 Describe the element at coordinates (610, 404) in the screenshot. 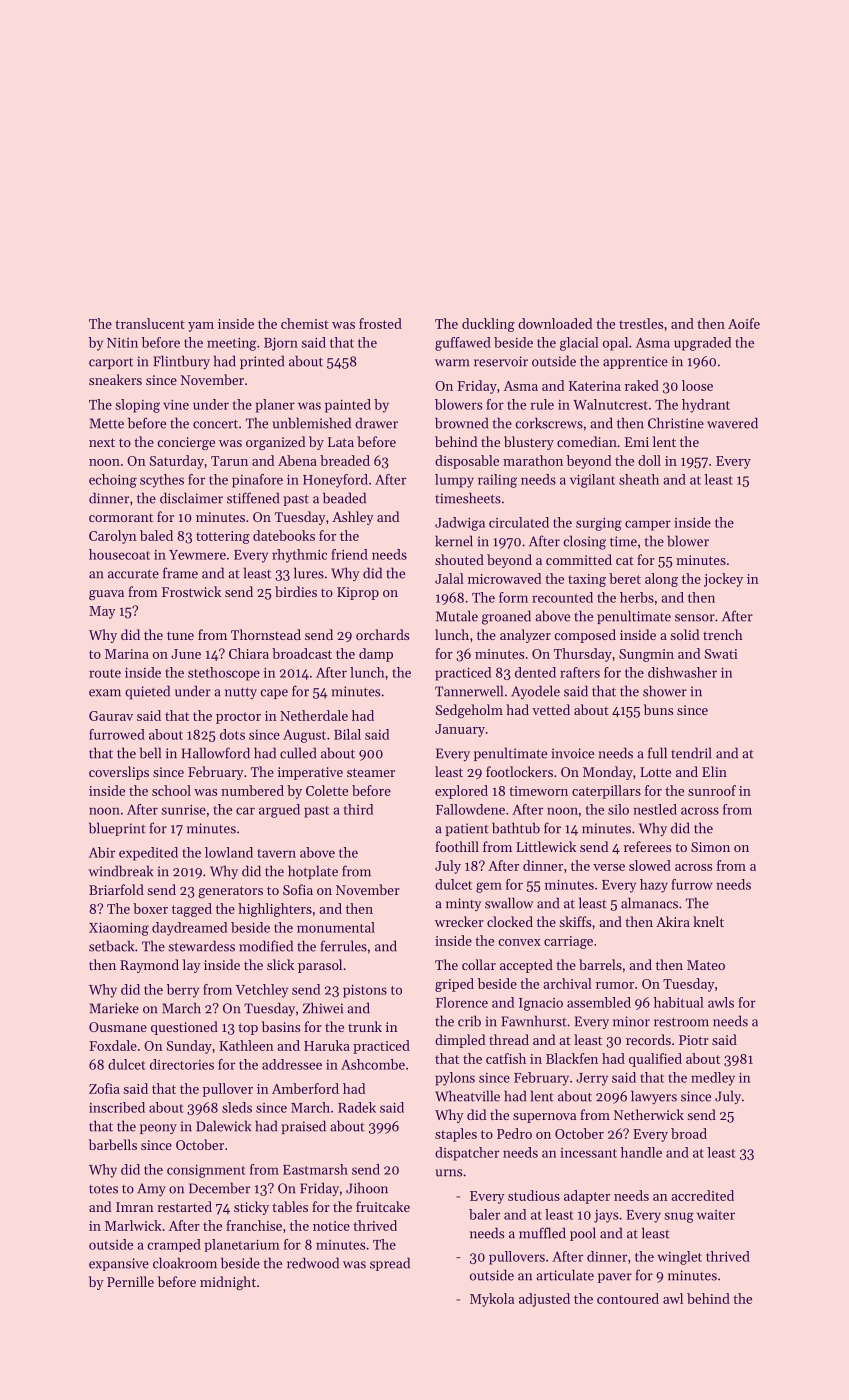

I see `Walnutcrest` at that location.
